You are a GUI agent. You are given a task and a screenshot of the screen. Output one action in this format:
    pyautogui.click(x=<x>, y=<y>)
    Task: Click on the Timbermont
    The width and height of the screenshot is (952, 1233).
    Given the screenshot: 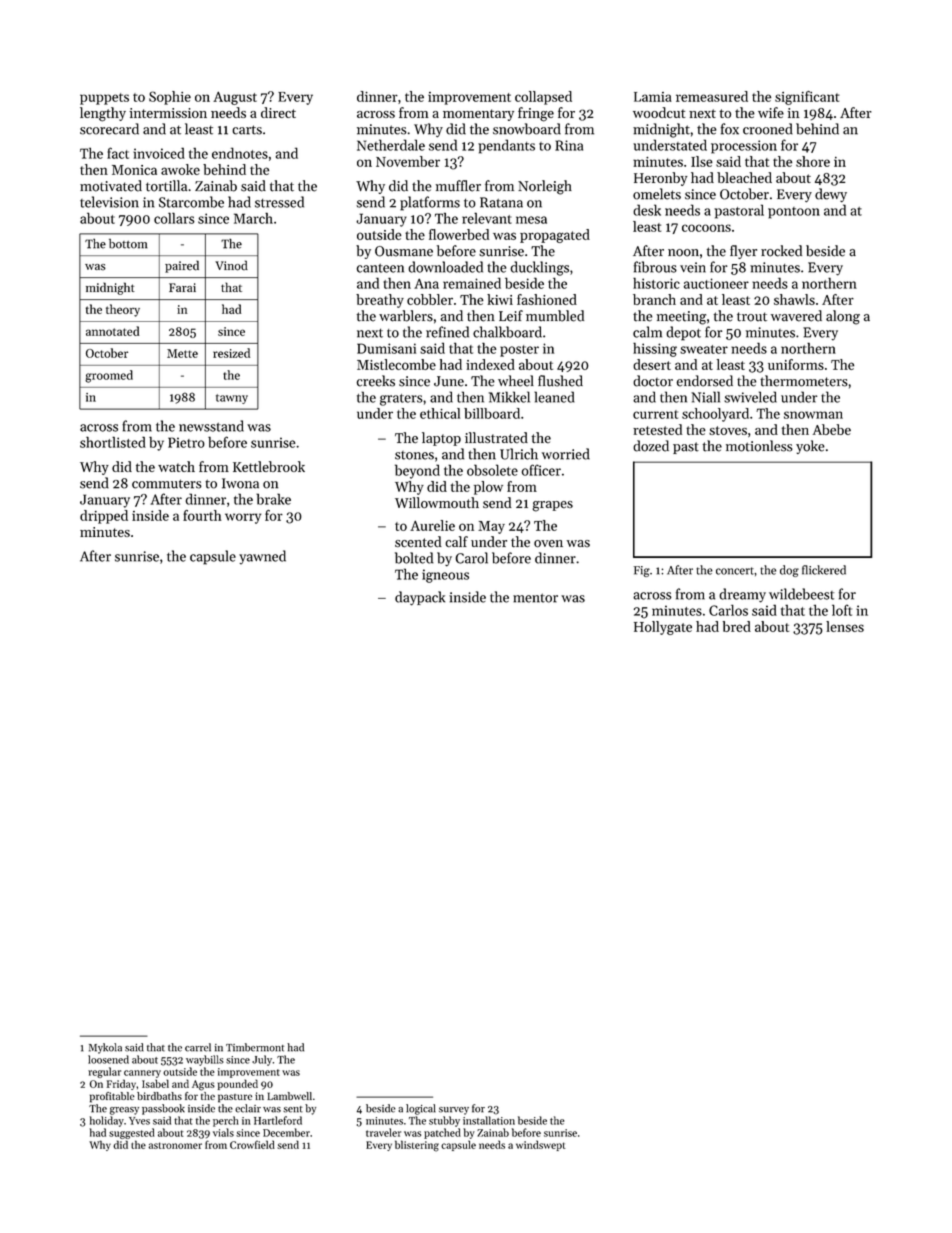 What is the action you would take?
    pyautogui.click(x=255, y=1047)
